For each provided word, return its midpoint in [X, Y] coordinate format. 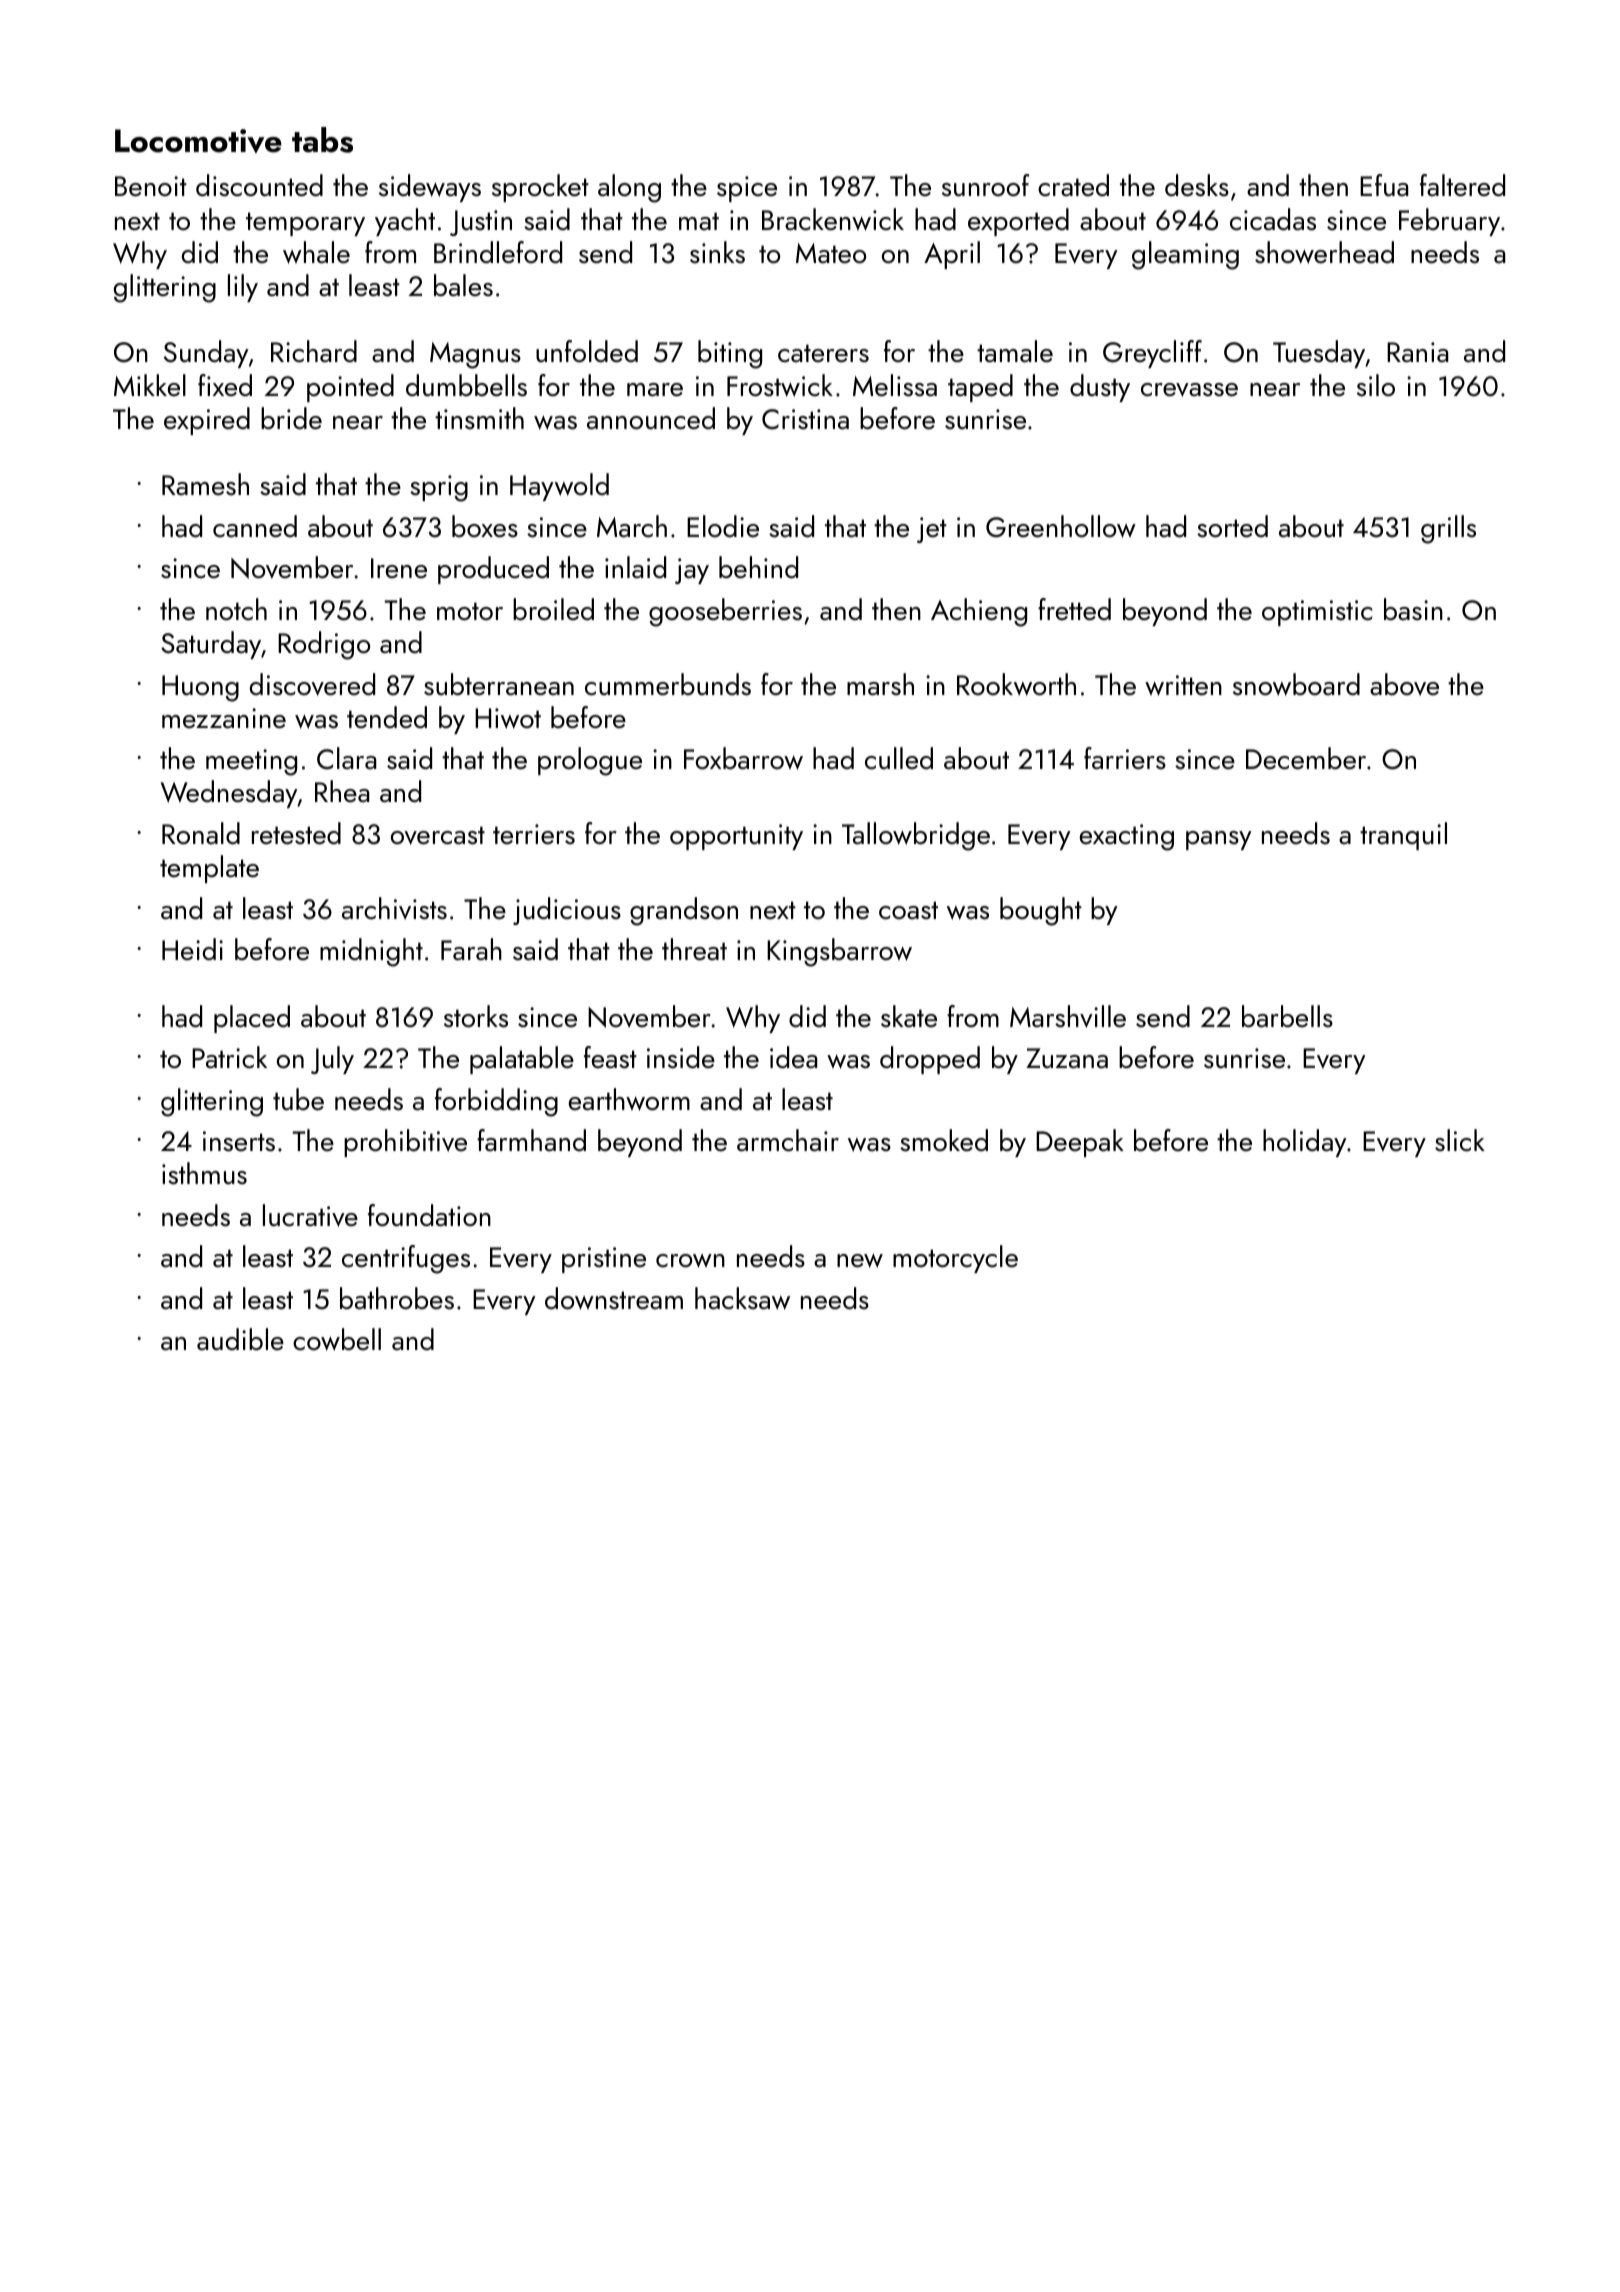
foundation [429, 1215]
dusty [1100, 388]
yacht [405, 222]
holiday [1305, 1143]
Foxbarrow [743, 758]
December [1306, 758]
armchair [788, 1140]
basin [1413, 609]
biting [730, 354]
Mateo [831, 253]
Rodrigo [324, 645]
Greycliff [1152, 354]
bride [291, 418]
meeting [251, 762]
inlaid [635, 567]
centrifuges [406, 1259]
